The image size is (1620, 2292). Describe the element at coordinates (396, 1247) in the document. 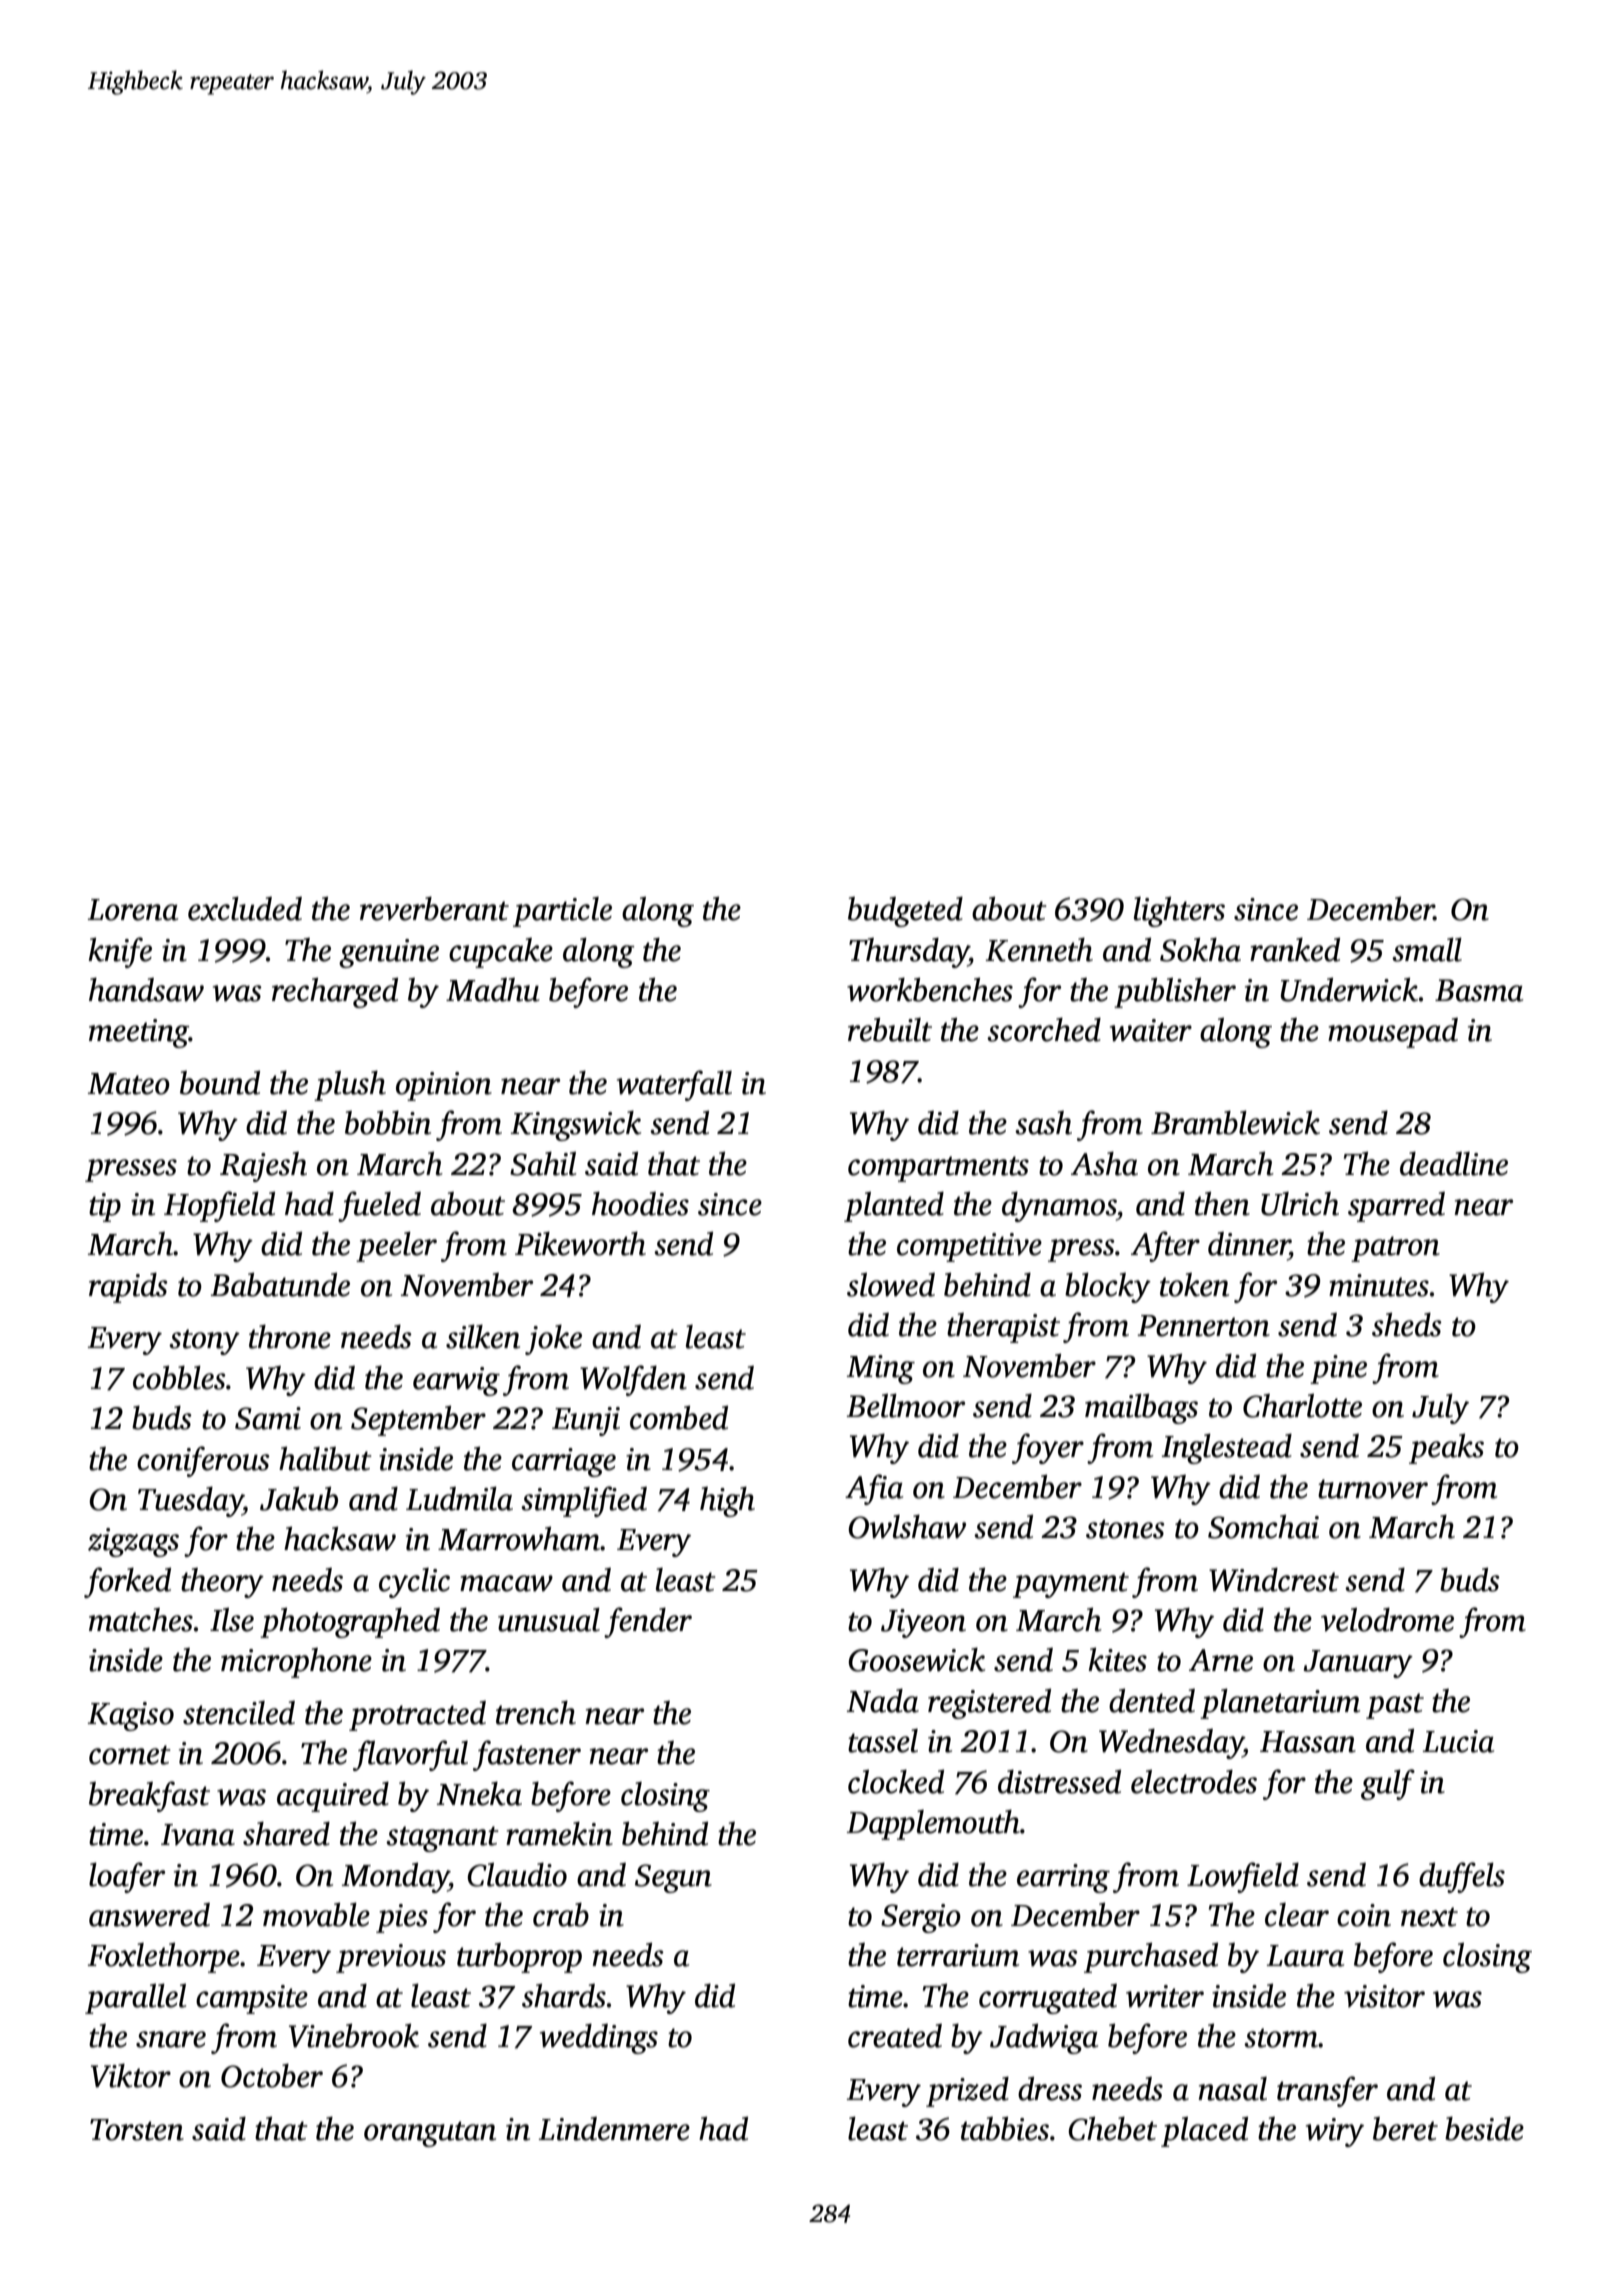

I see `peeler` at that location.
